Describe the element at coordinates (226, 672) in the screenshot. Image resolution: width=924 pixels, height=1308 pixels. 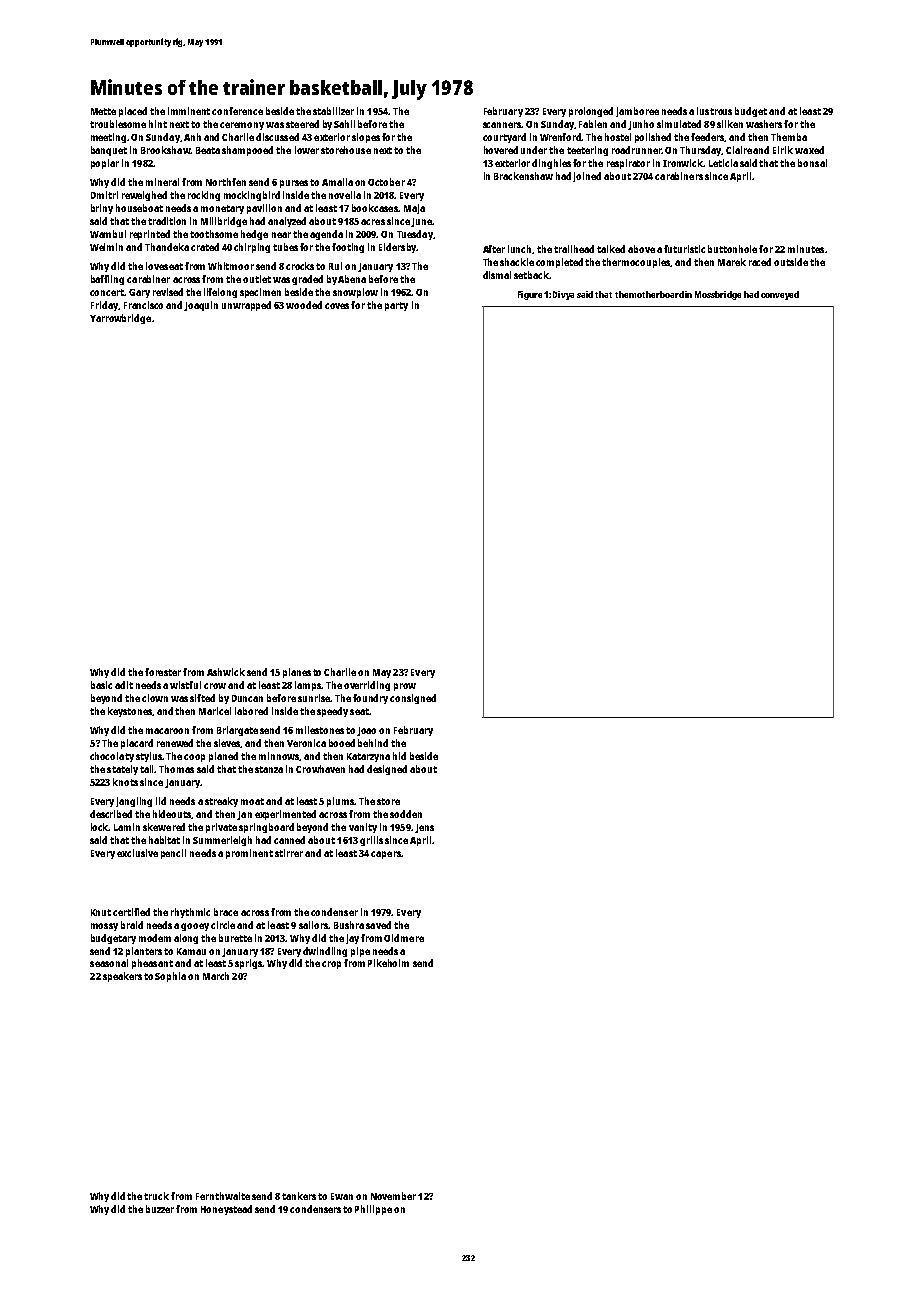
I see `Ashwick` at that location.
